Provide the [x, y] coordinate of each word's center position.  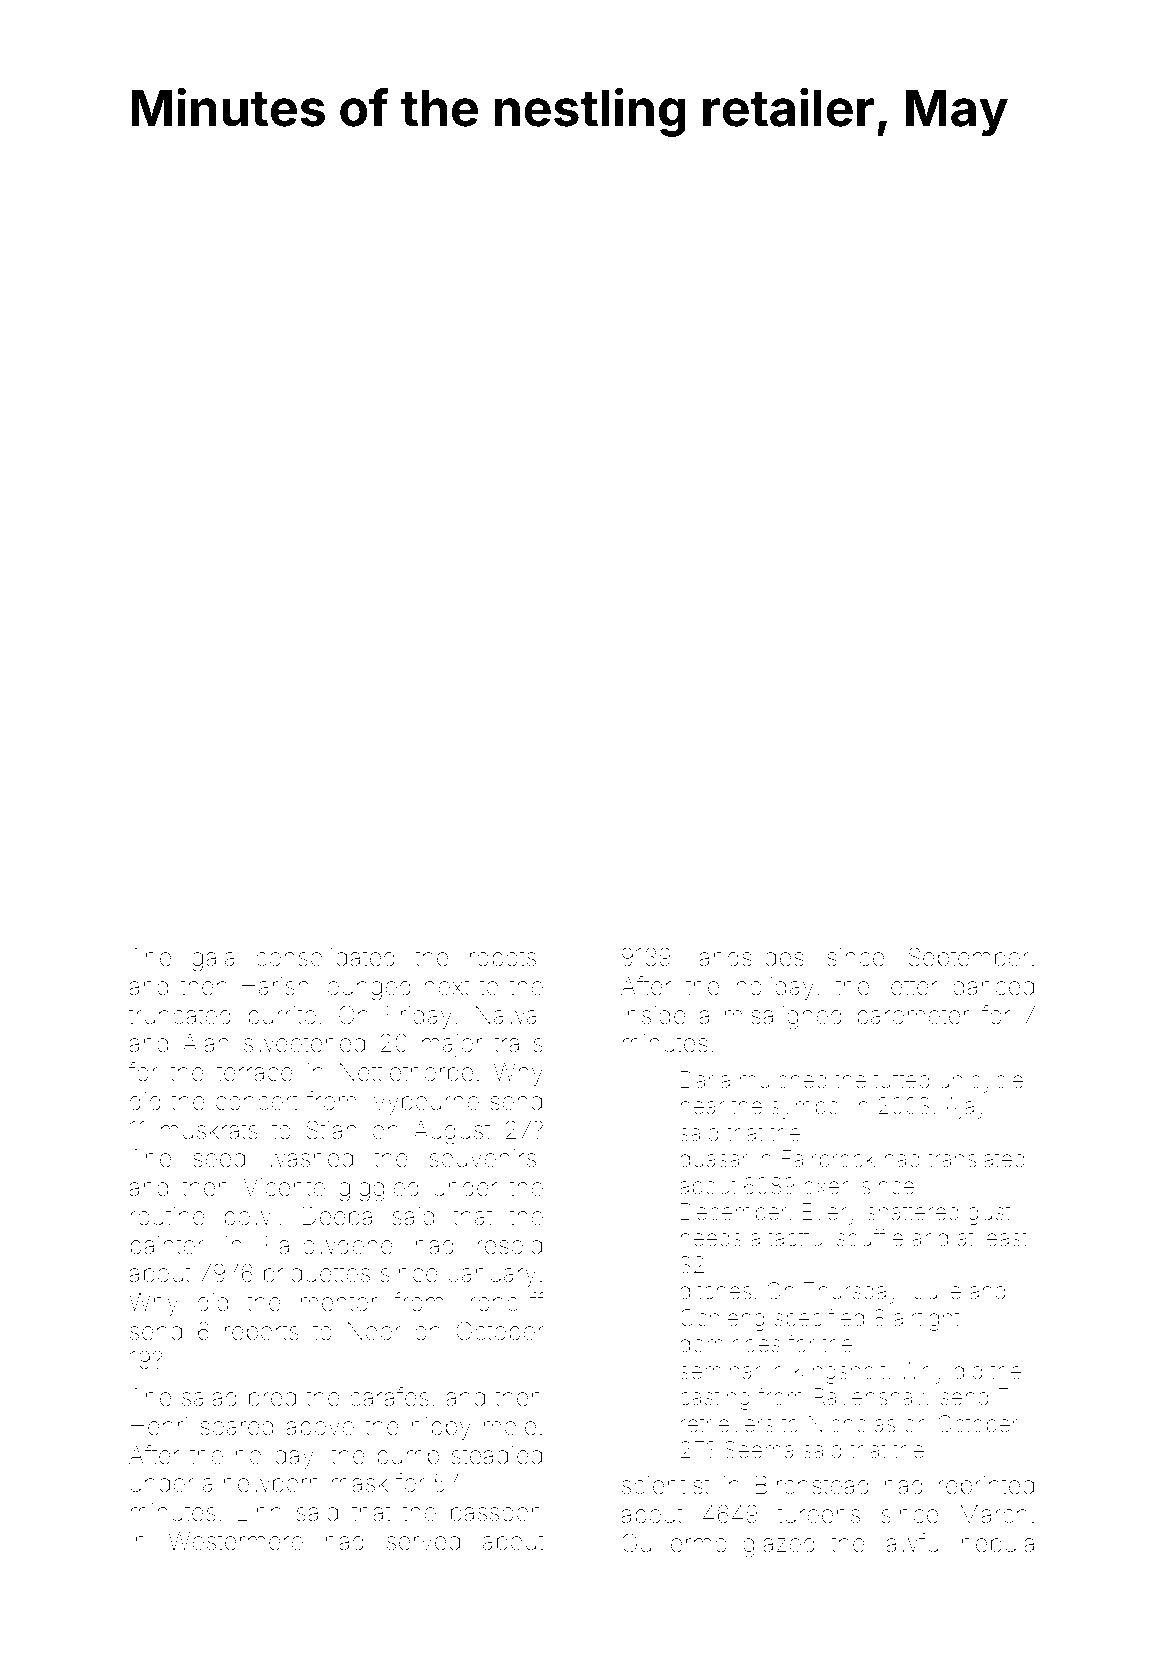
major [452, 1045]
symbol [807, 1108]
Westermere [235, 1541]
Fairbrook [828, 1159]
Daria [705, 1080]
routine [167, 1216]
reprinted [986, 1487]
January [492, 1275]
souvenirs [483, 1158]
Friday [419, 1017]
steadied [497, 1455]
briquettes [317, 1275]
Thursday [851, 1293]
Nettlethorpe [406, 1074]
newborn [272, 1483]
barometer [913, 1015]
